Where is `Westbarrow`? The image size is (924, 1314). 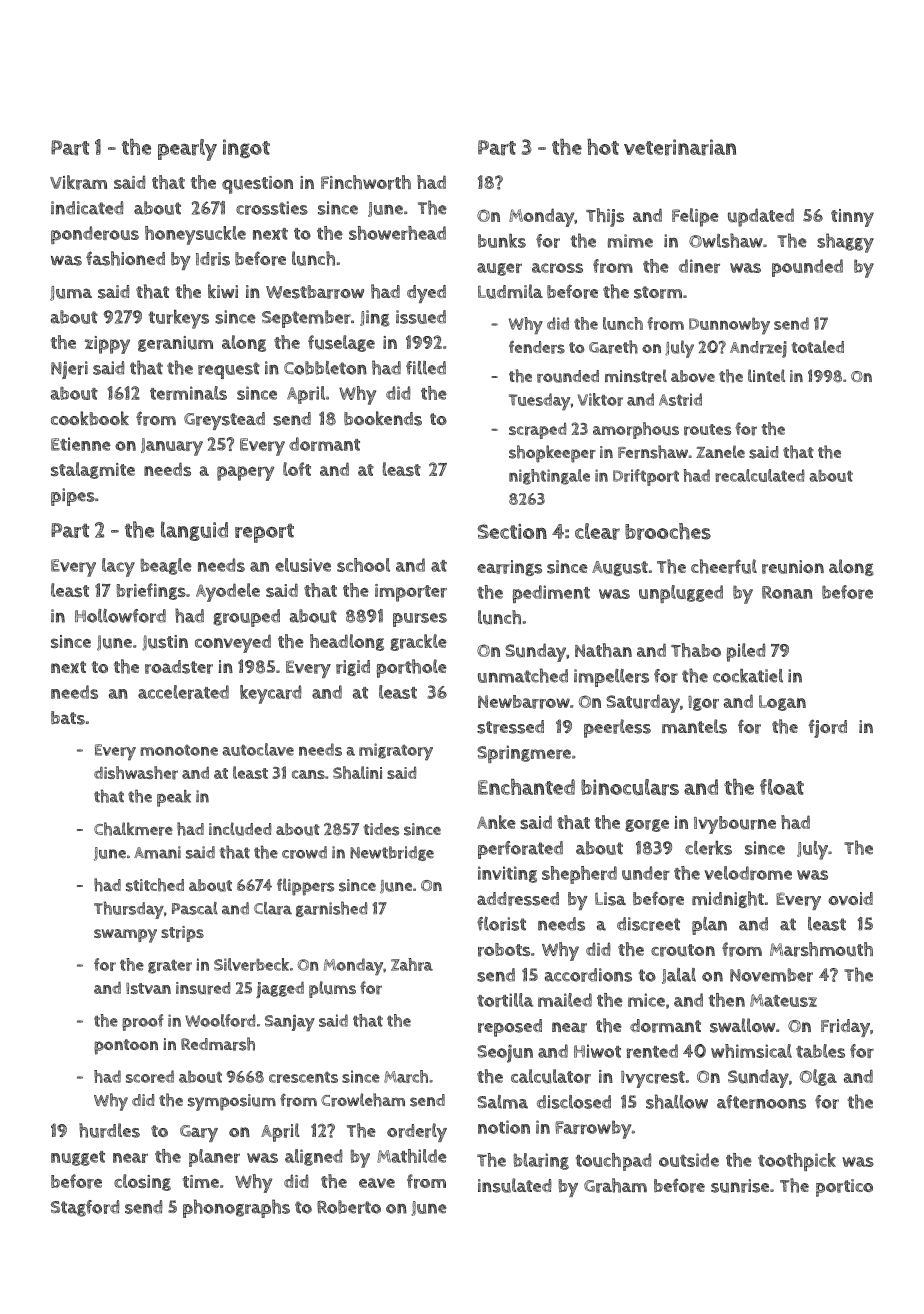
Westbarrow is located at coordinates (315, 292).
